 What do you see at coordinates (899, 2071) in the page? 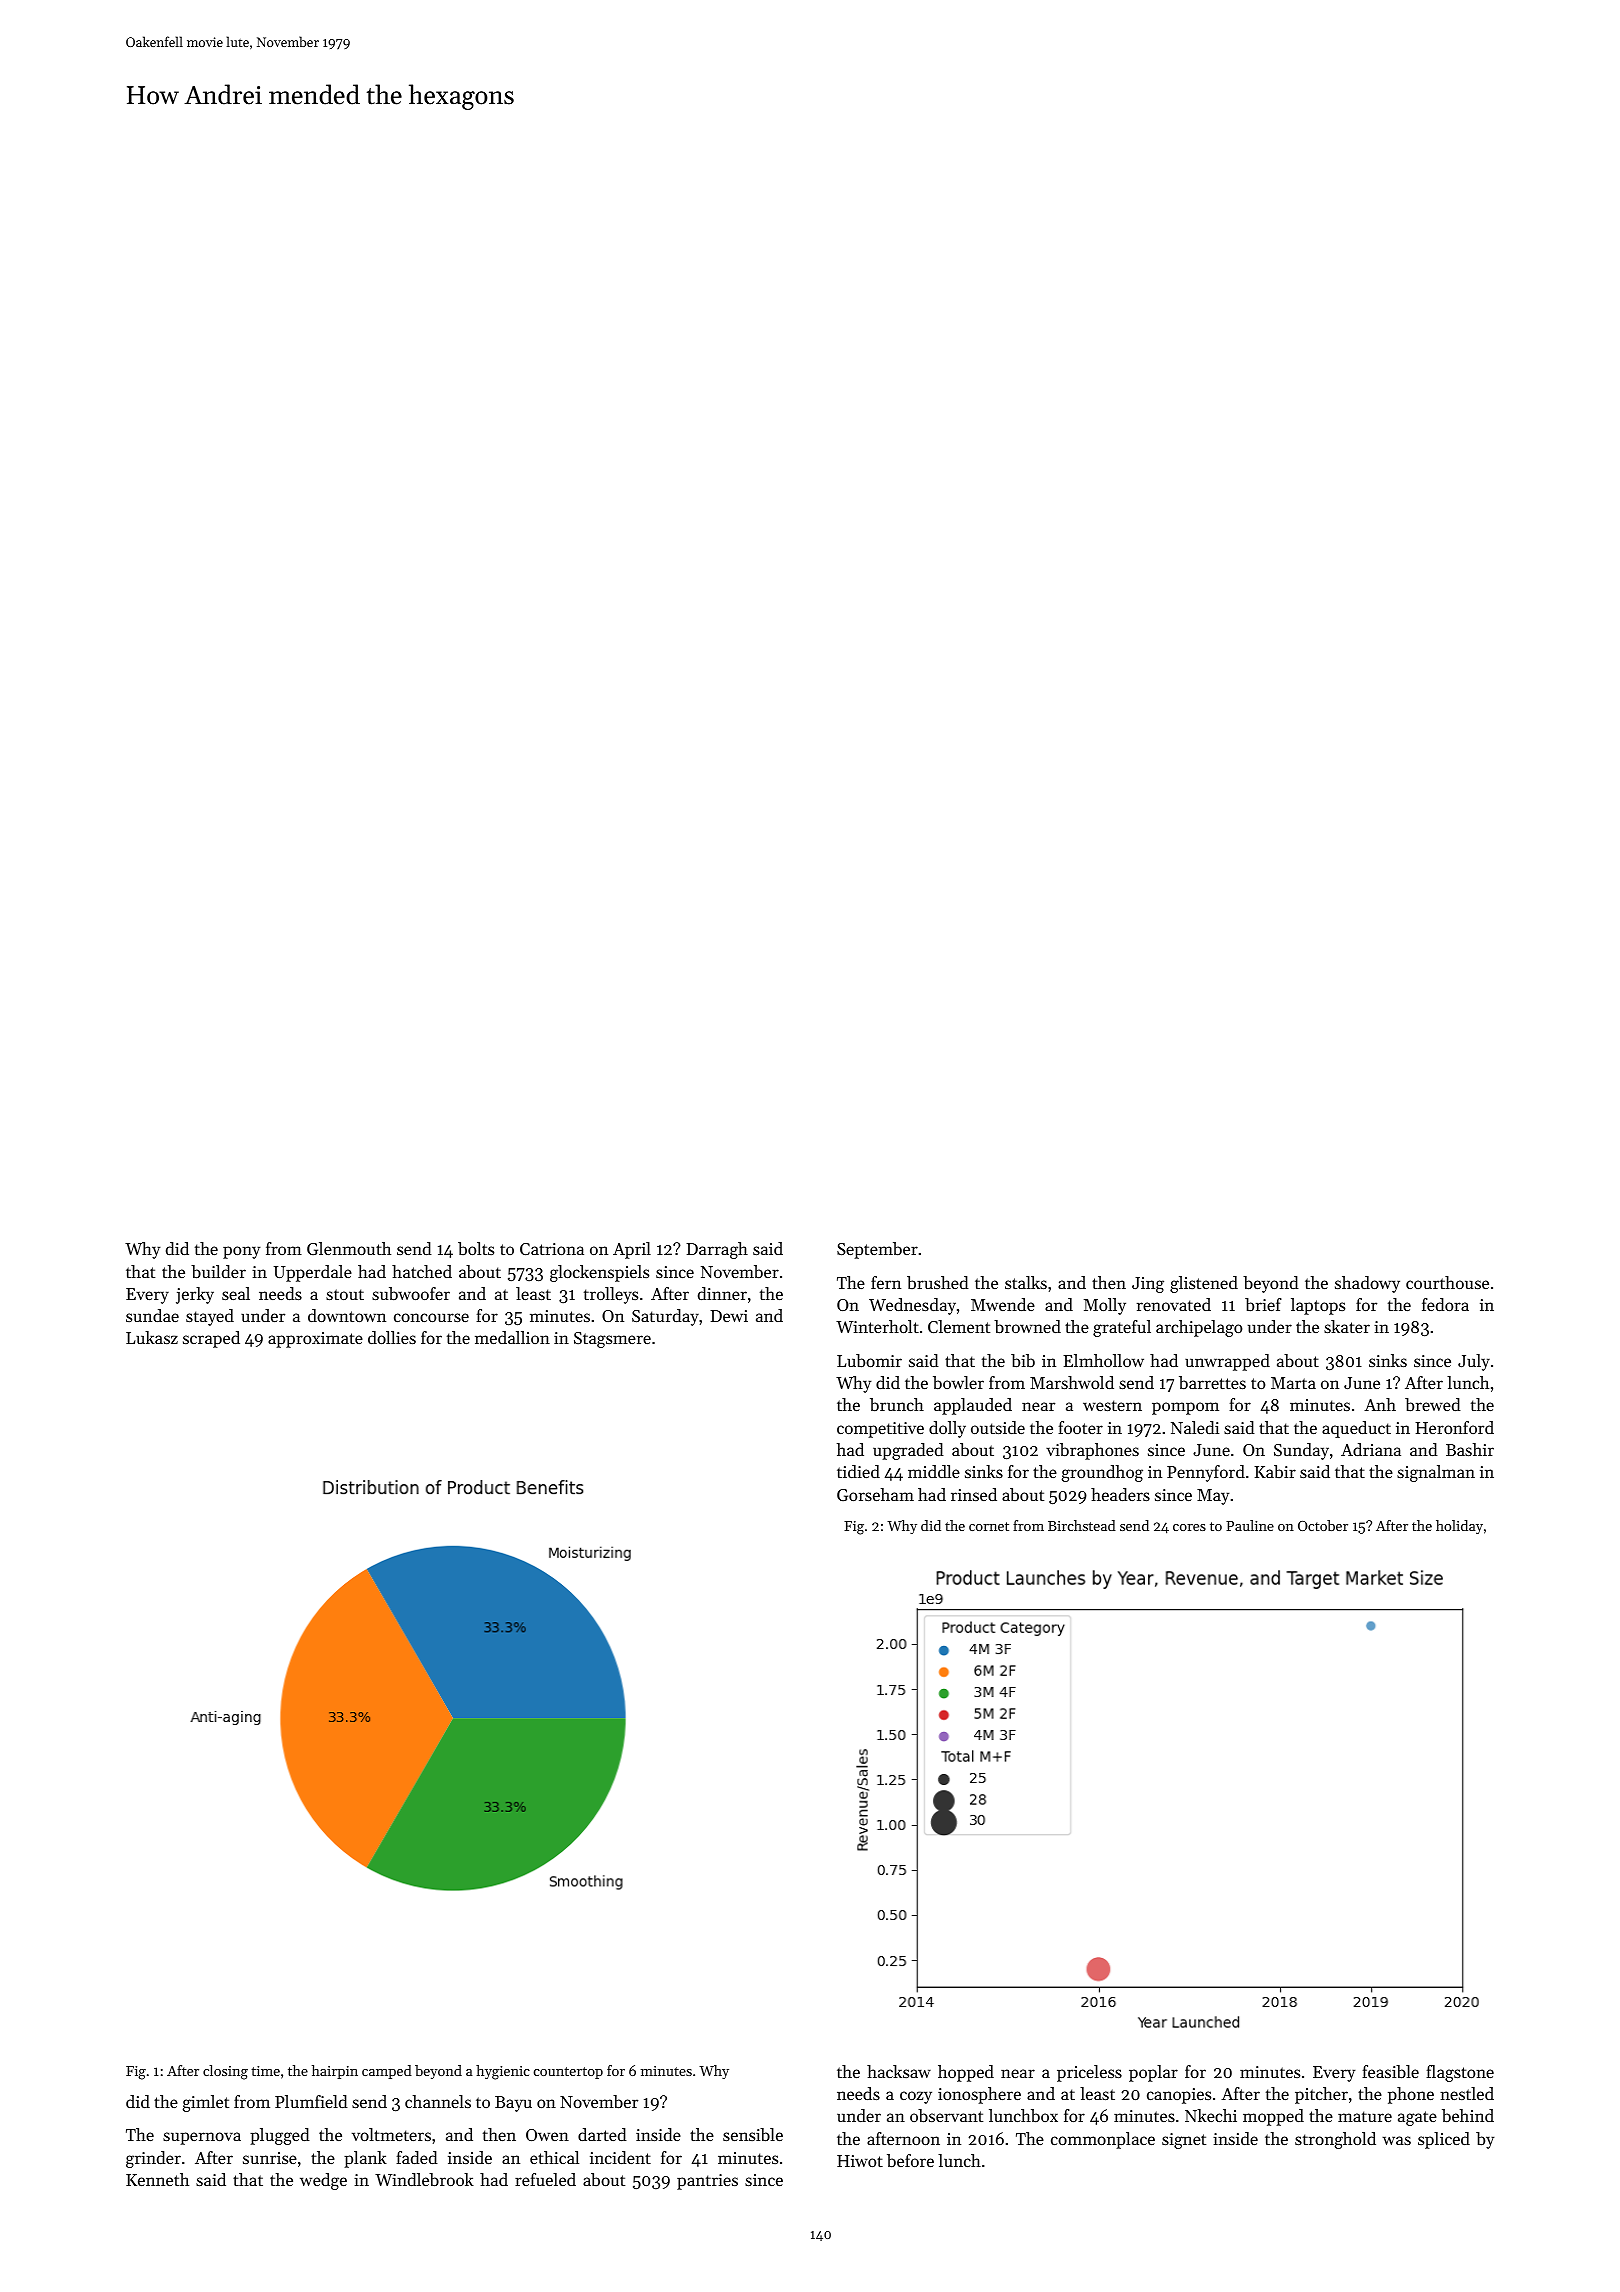
I see `hacksaw` at bounding box center [899, 2071].
